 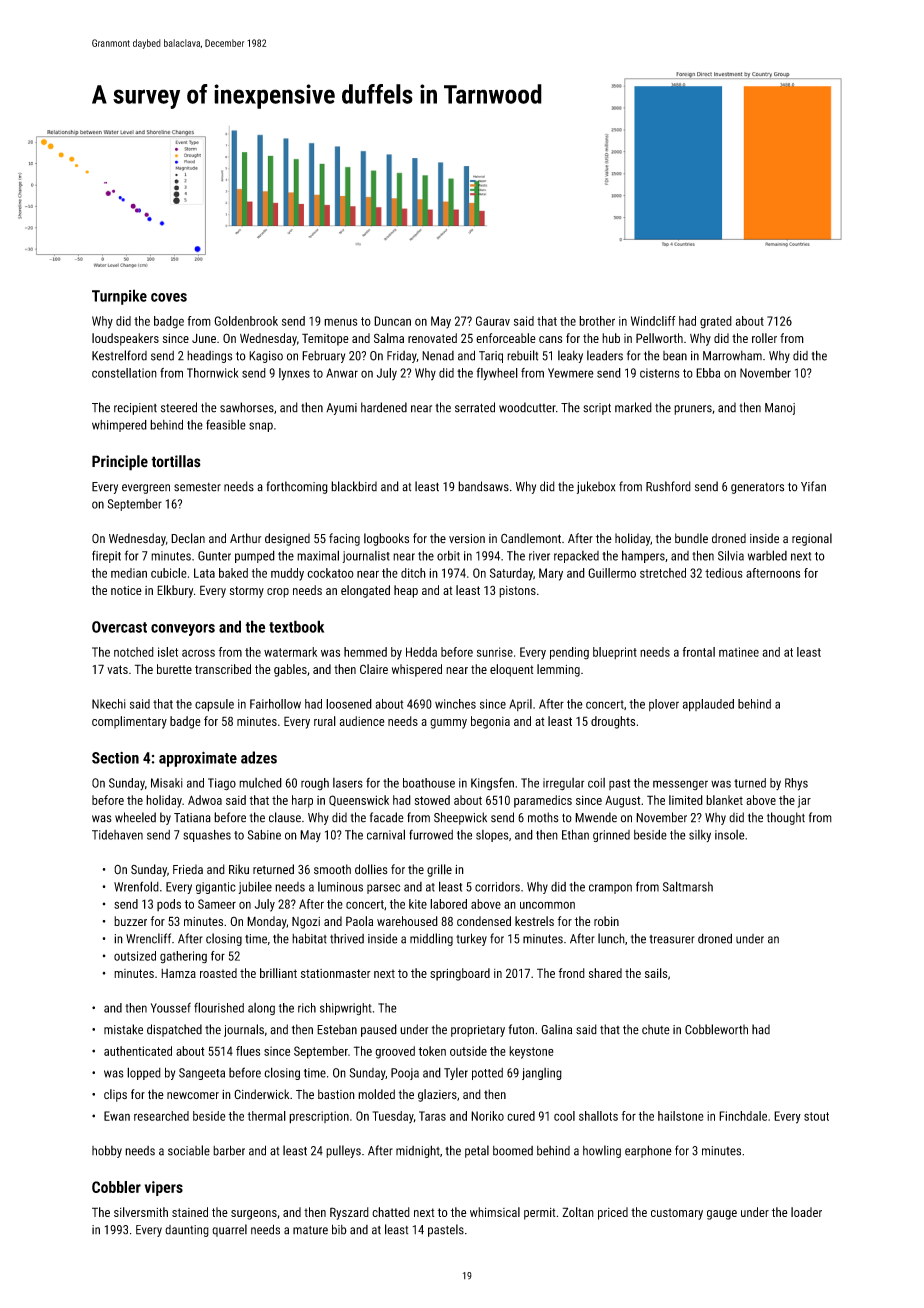 I want to click on grated, so click(x=716, y=322).
